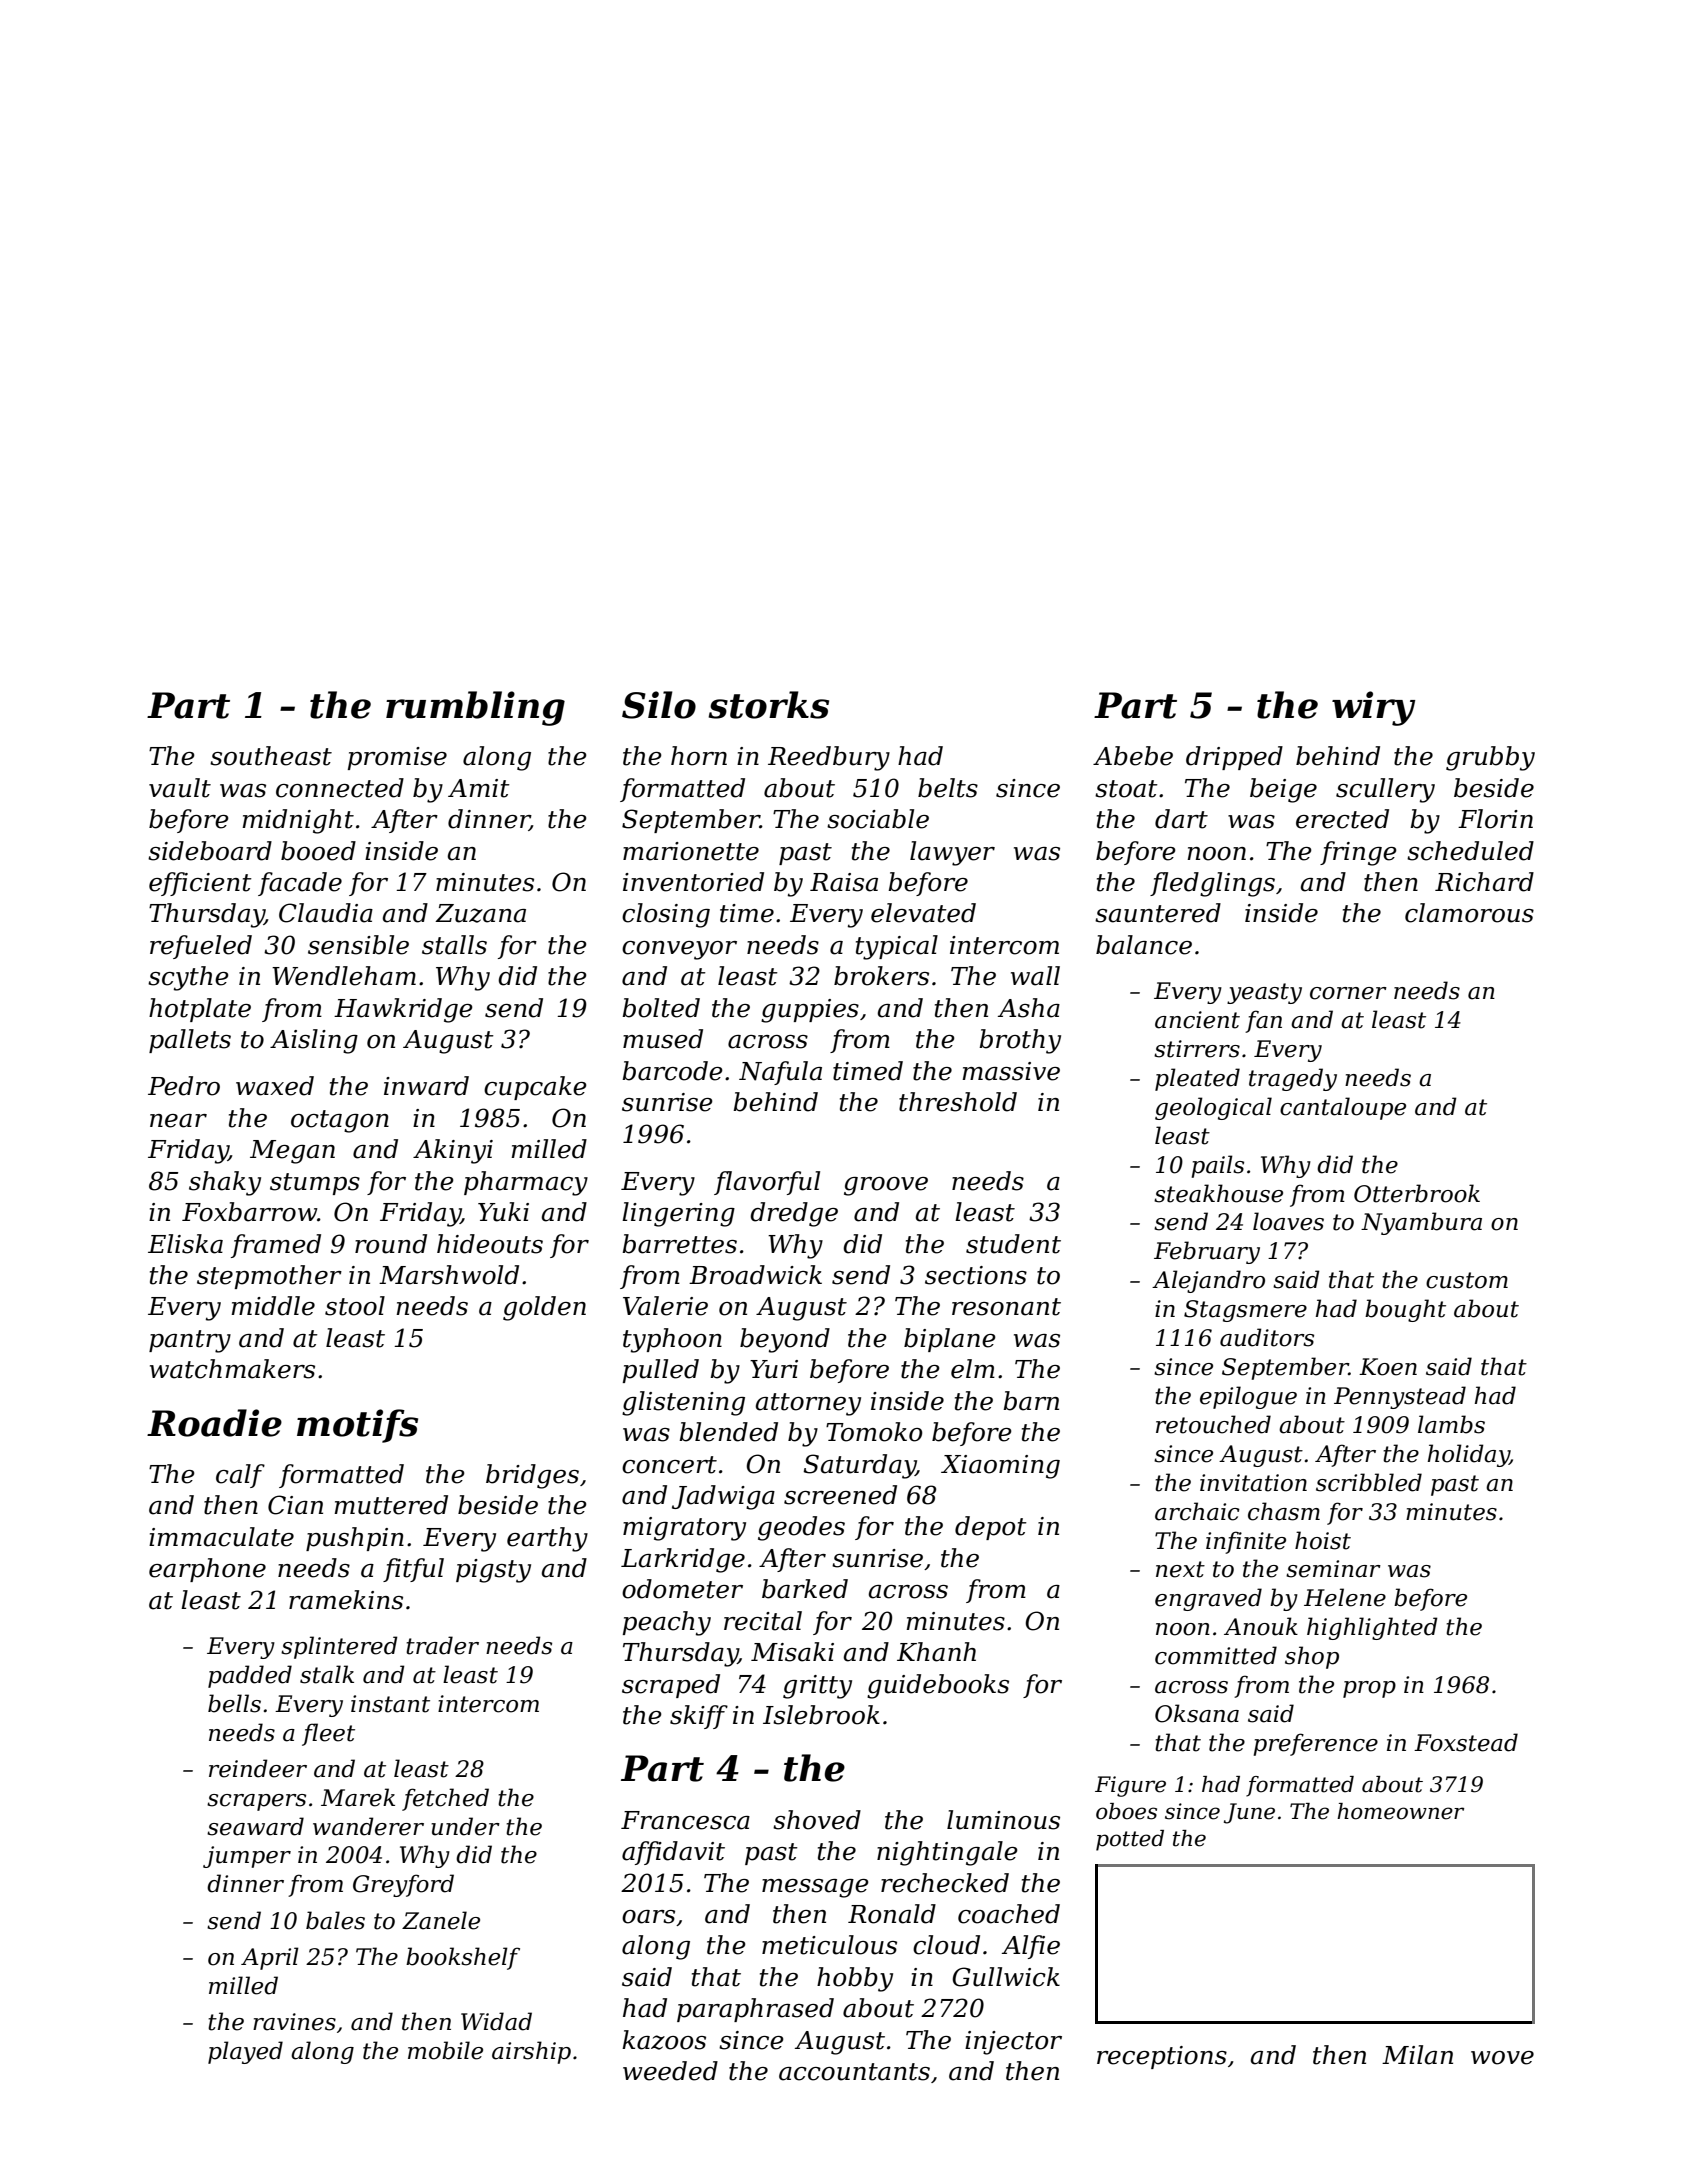  Describe the element at coordinates (1469, 913) in the screenshot. I see `clamorous` at that location.
